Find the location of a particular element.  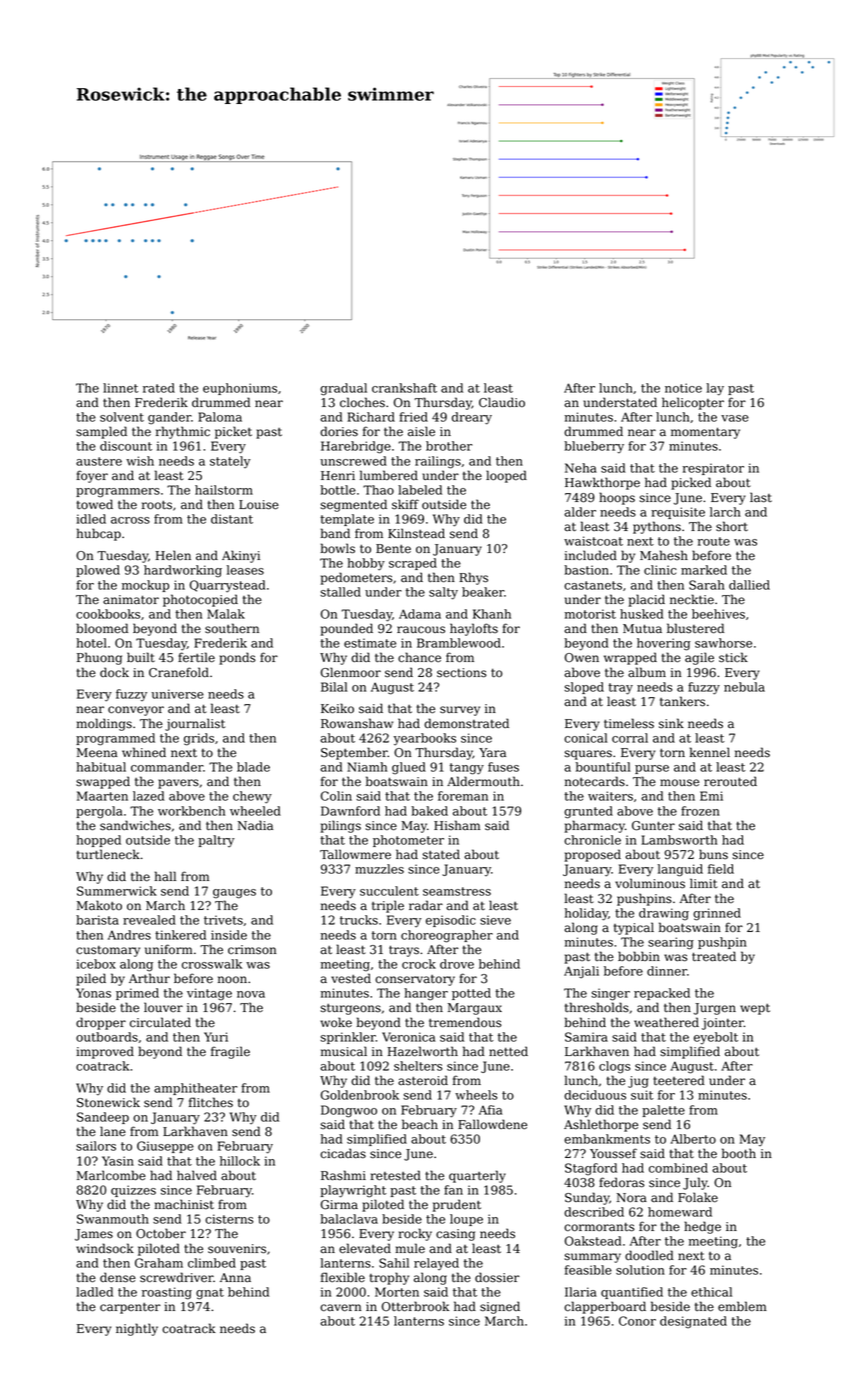

Owen is located at coordinates (582, 658).
